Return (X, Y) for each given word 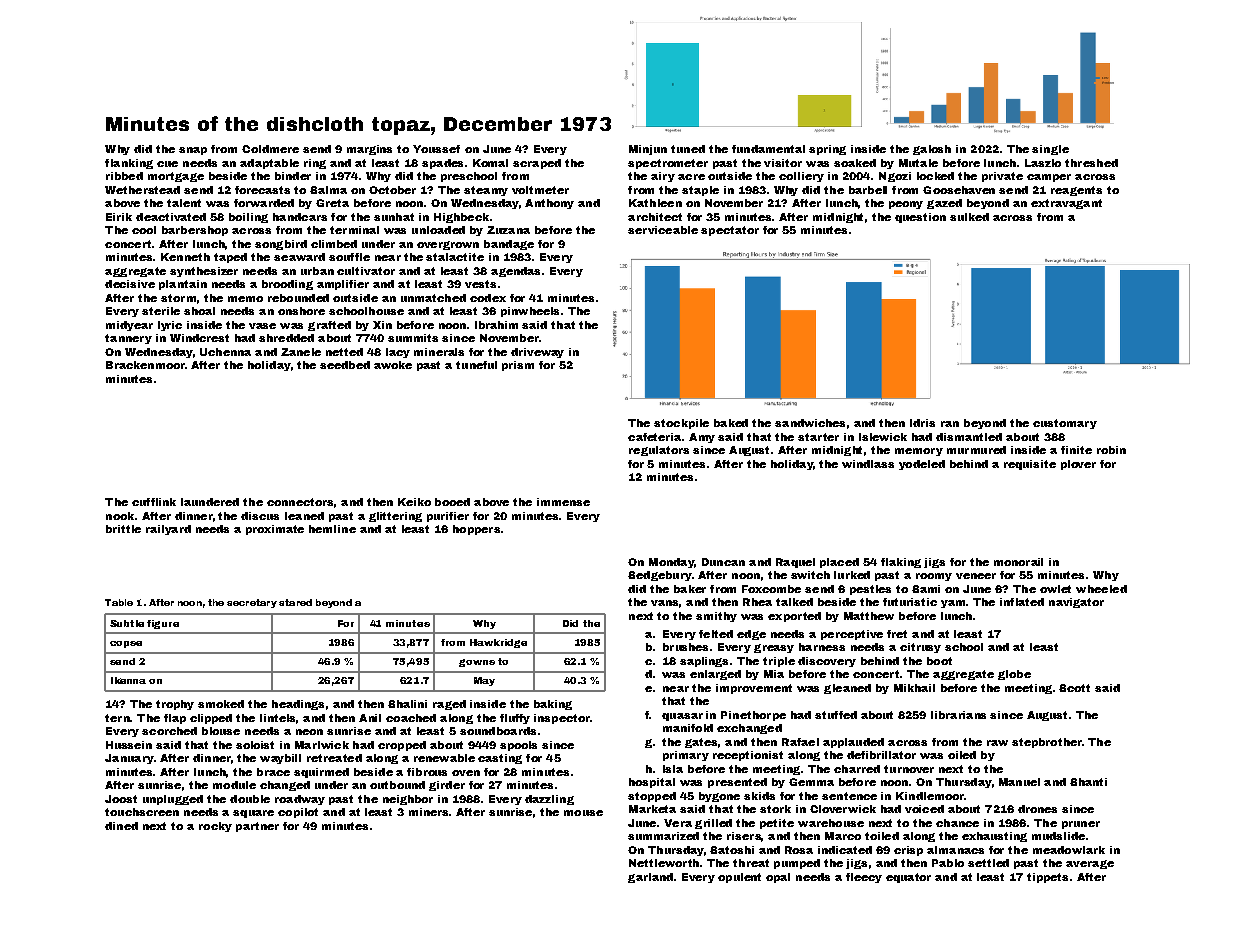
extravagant (1066, 204)
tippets (1047, 878)
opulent (739, 878)
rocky (215, 827)
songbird (281, 245)
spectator (730, 231)
